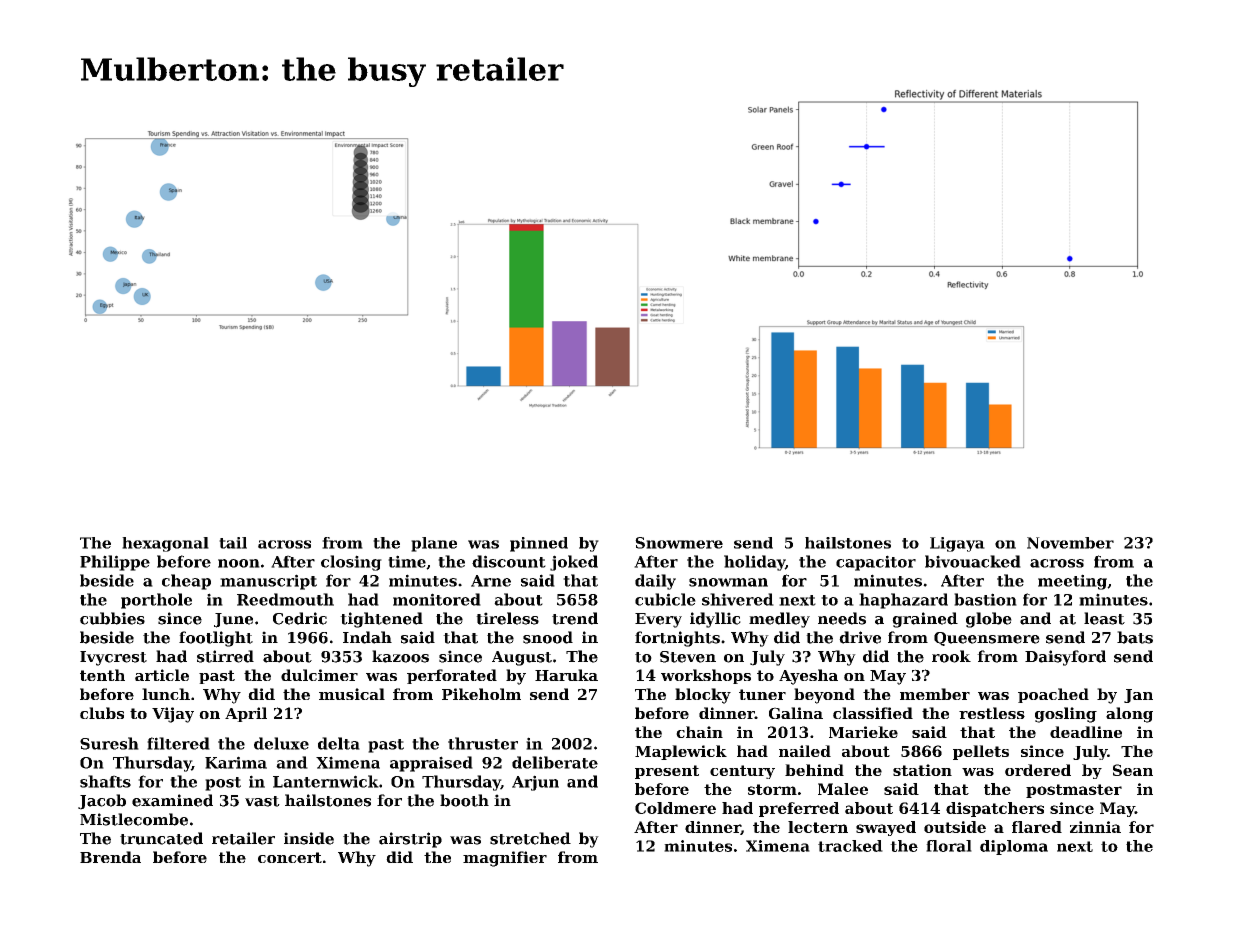 This image has height=952, width=1233. What do you see at coordinates (165, 544) in the image?
I see `hexagonal` at bounding box center [165, 544].
